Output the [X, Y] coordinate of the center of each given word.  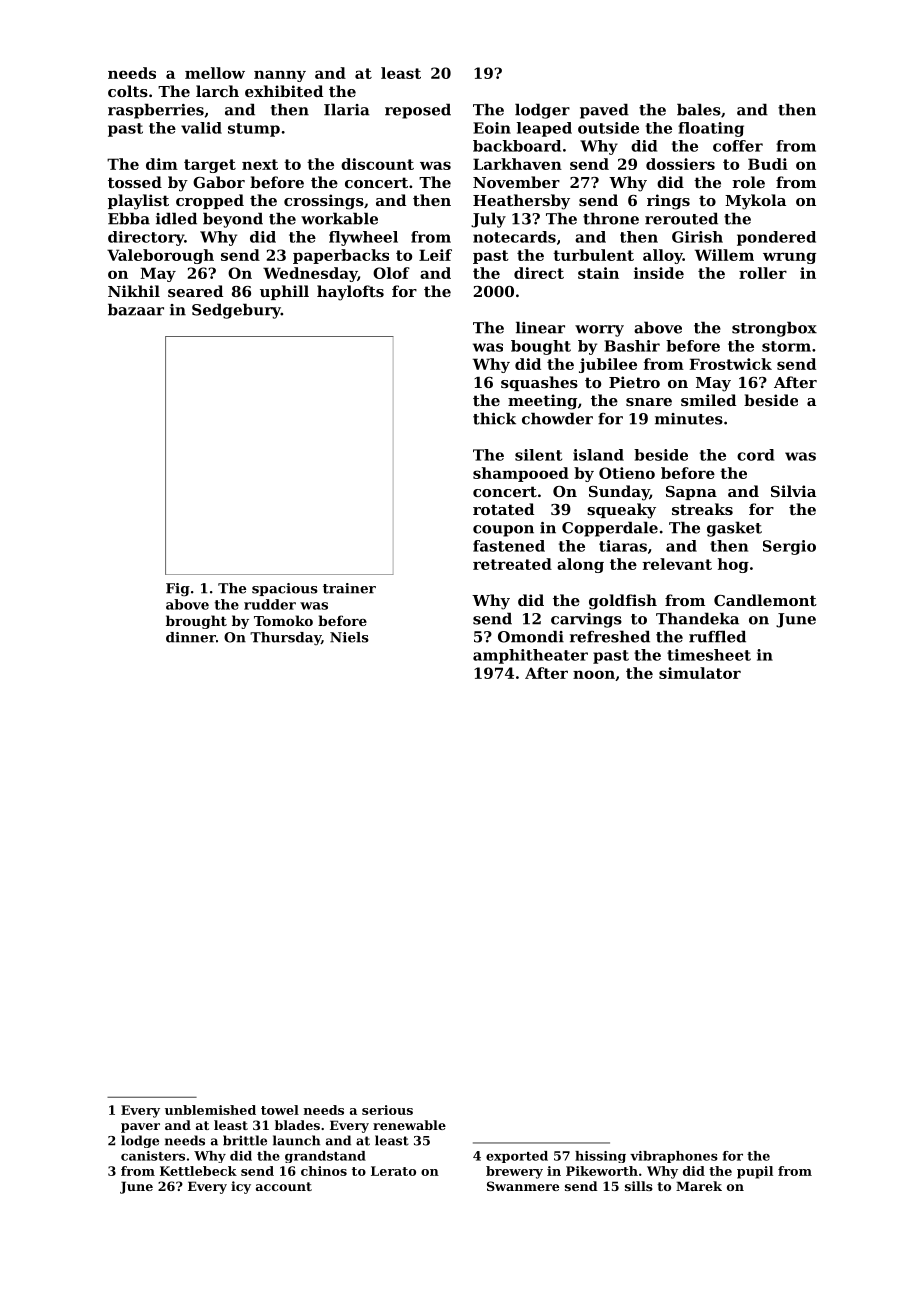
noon [594, 674]
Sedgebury [236, 311]
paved [604, 111]
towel [280, 1110]
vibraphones [674, 1157]
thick [494, 418]
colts [128, 91]
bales [699, 109]
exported [517, 1157]
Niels [349, 637]
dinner [191, 637]
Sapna [691, 493]
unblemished [210, 1110]
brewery [514, 1172]
